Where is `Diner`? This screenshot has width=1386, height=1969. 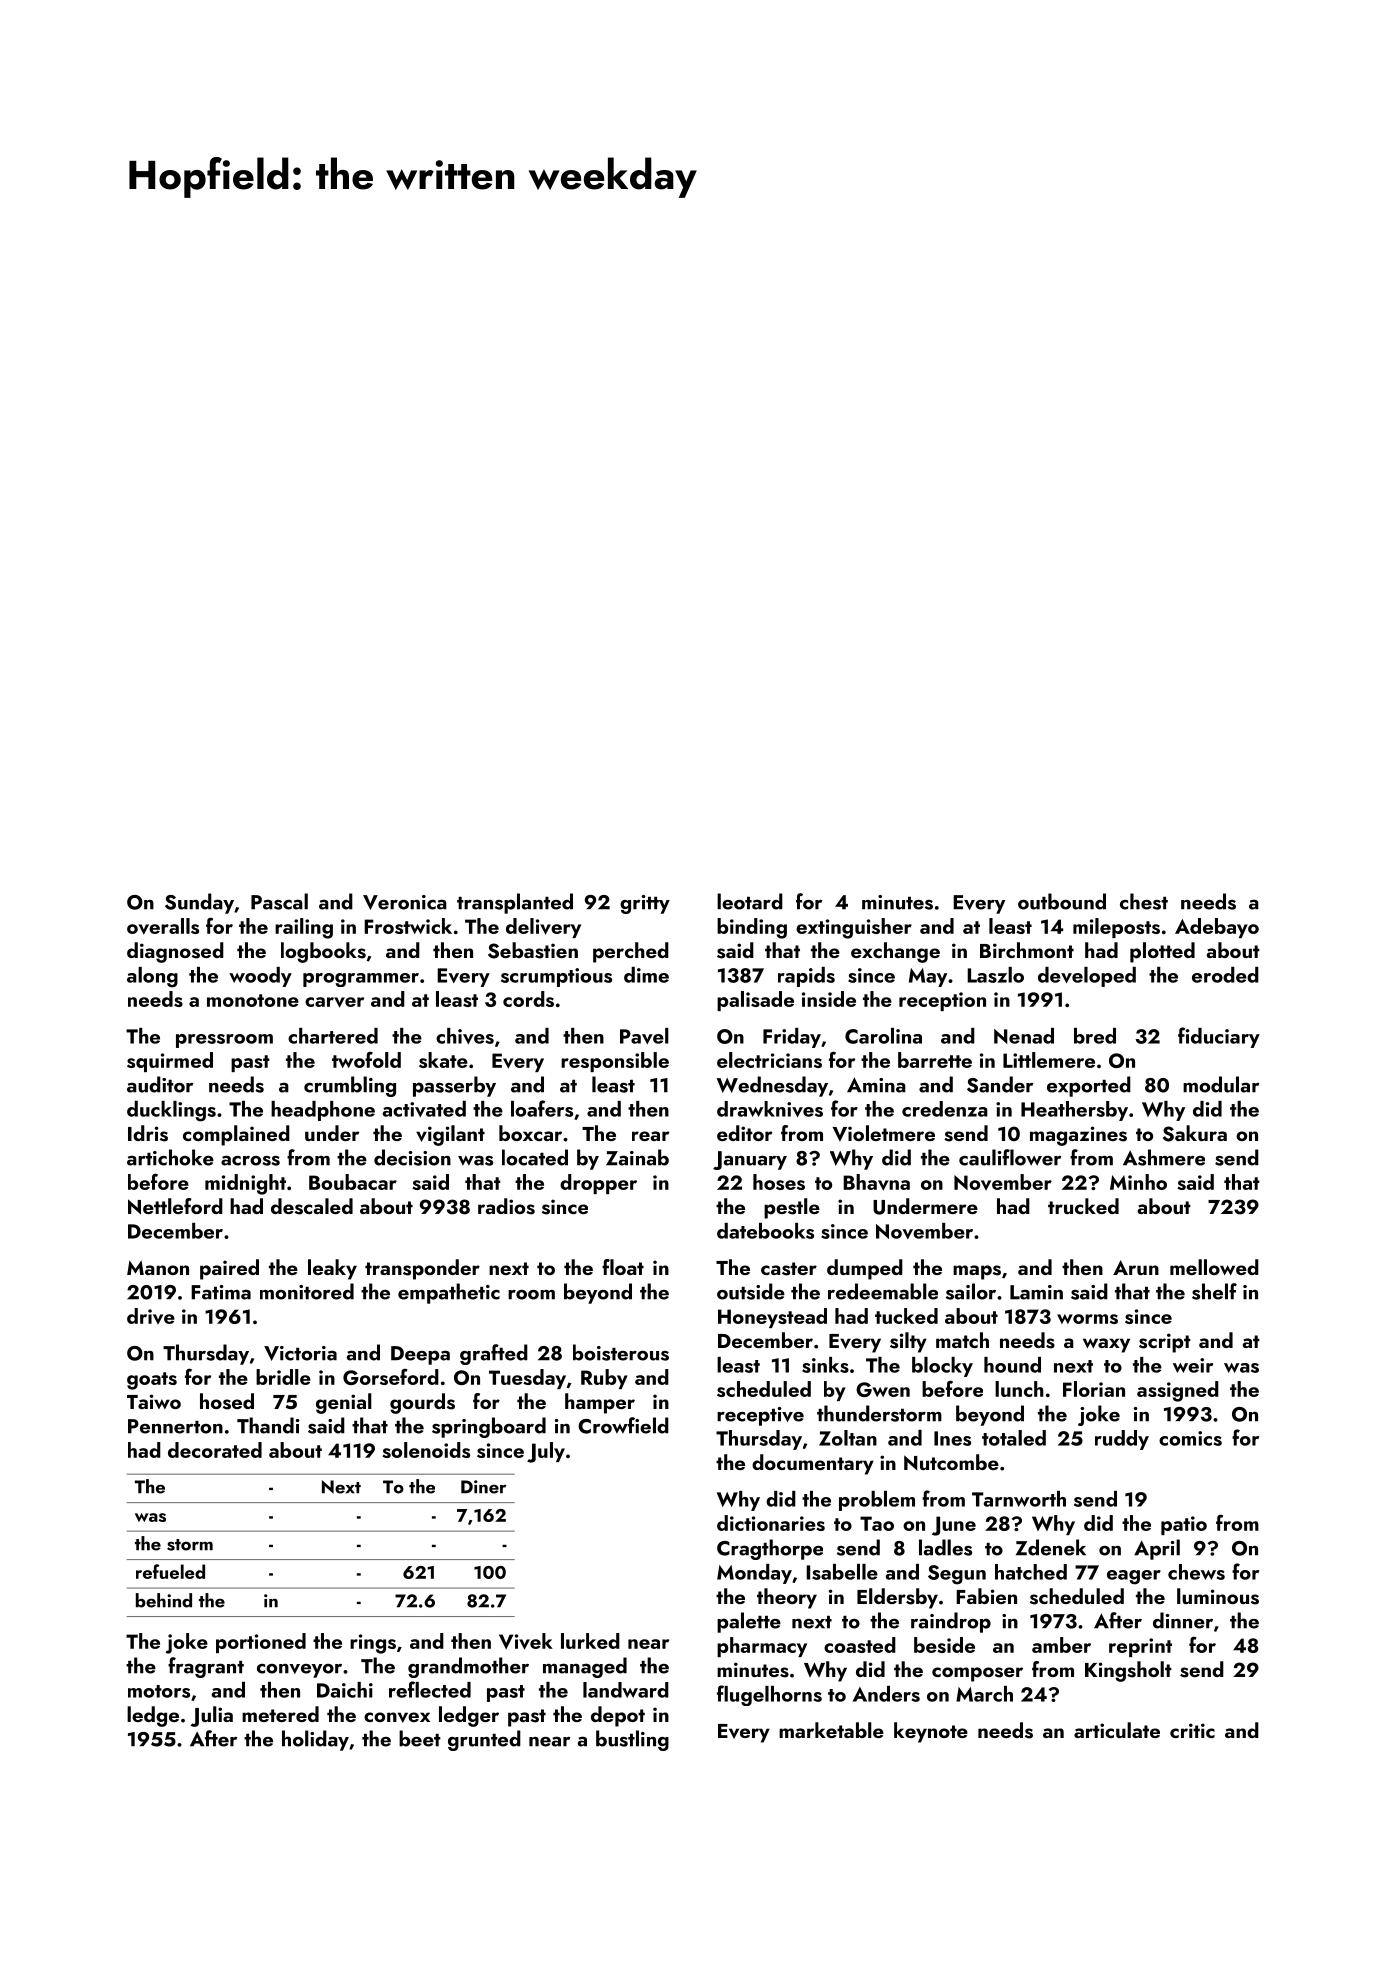
Diner is located at coordinates (483, 1487).
